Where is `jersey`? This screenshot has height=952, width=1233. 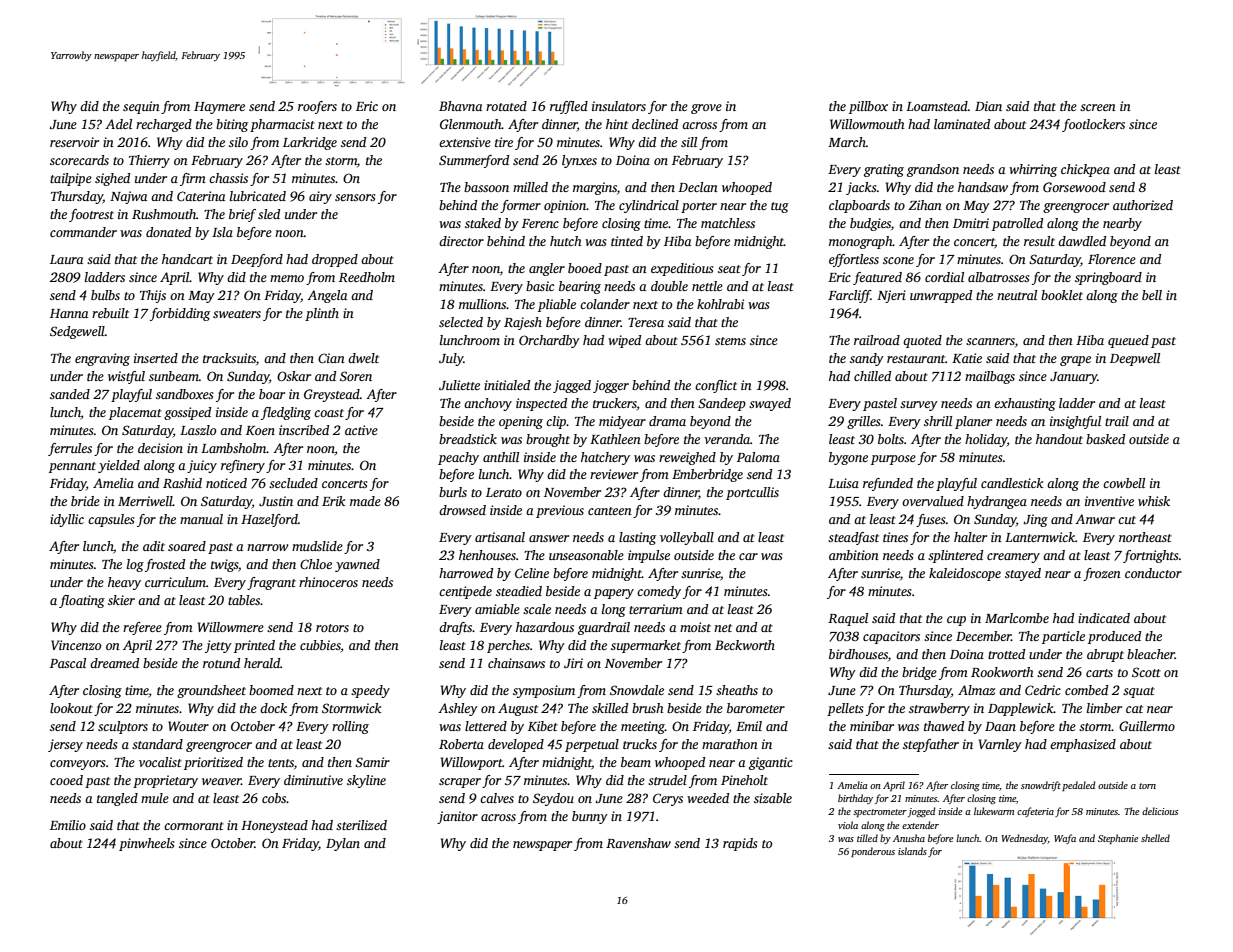
jersey is located at coordinates (65, 745).
